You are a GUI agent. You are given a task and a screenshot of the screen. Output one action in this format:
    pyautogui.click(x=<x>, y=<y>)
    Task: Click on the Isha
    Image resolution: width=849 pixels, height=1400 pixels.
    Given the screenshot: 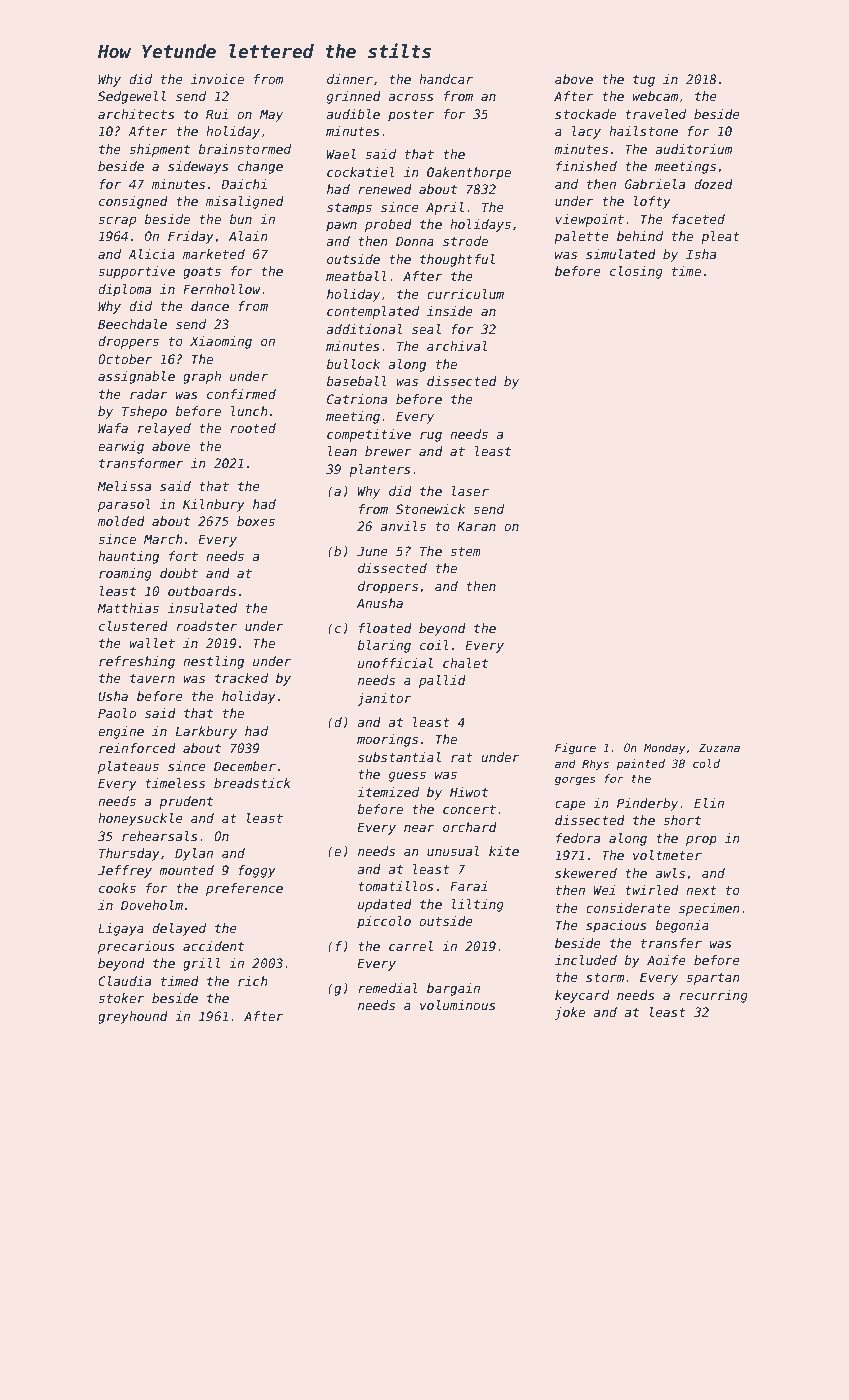 What is the action you would take?
    pyautogui.click(x=701, y=254)
